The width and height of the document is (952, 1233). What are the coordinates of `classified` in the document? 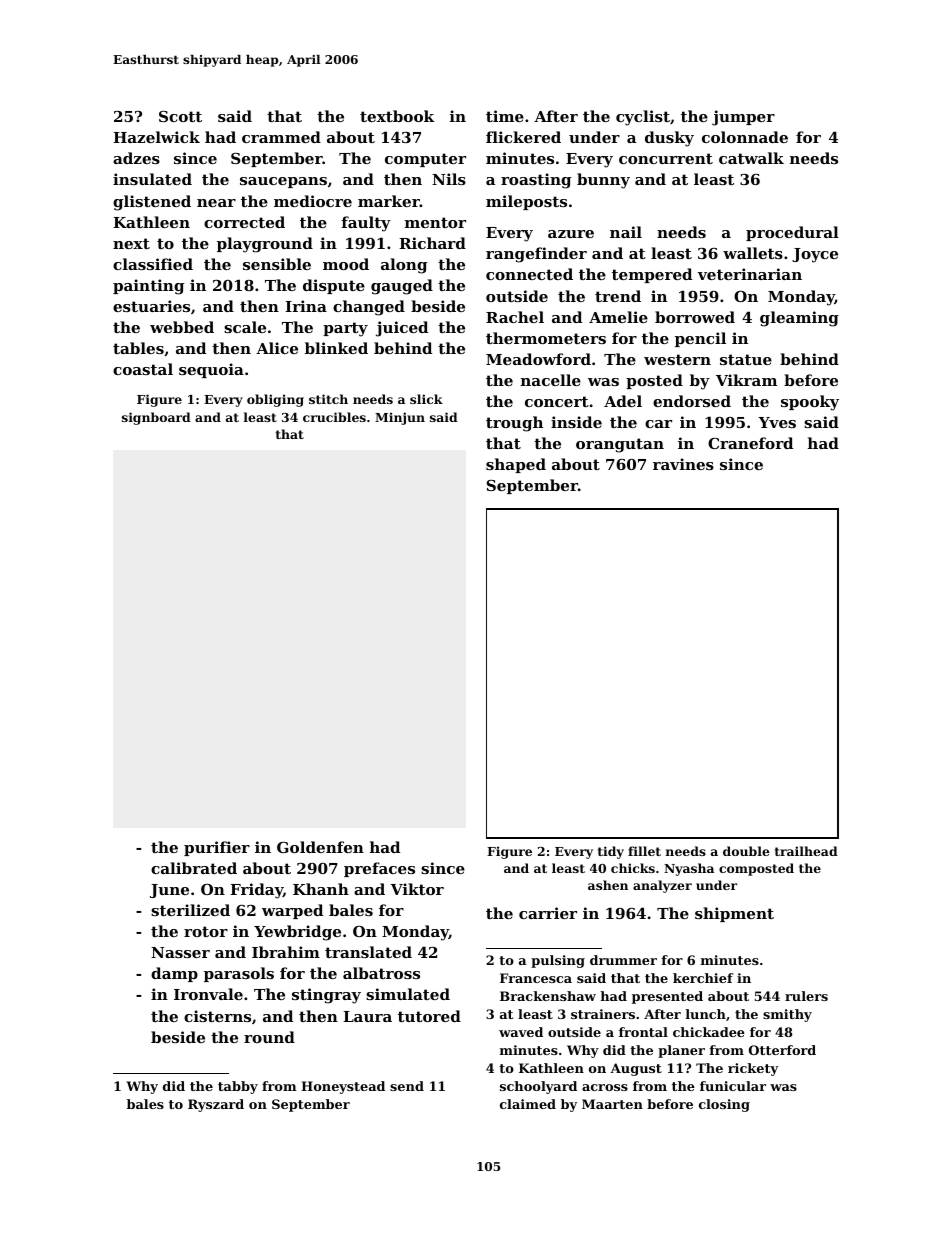 It's located at (153, 264).
